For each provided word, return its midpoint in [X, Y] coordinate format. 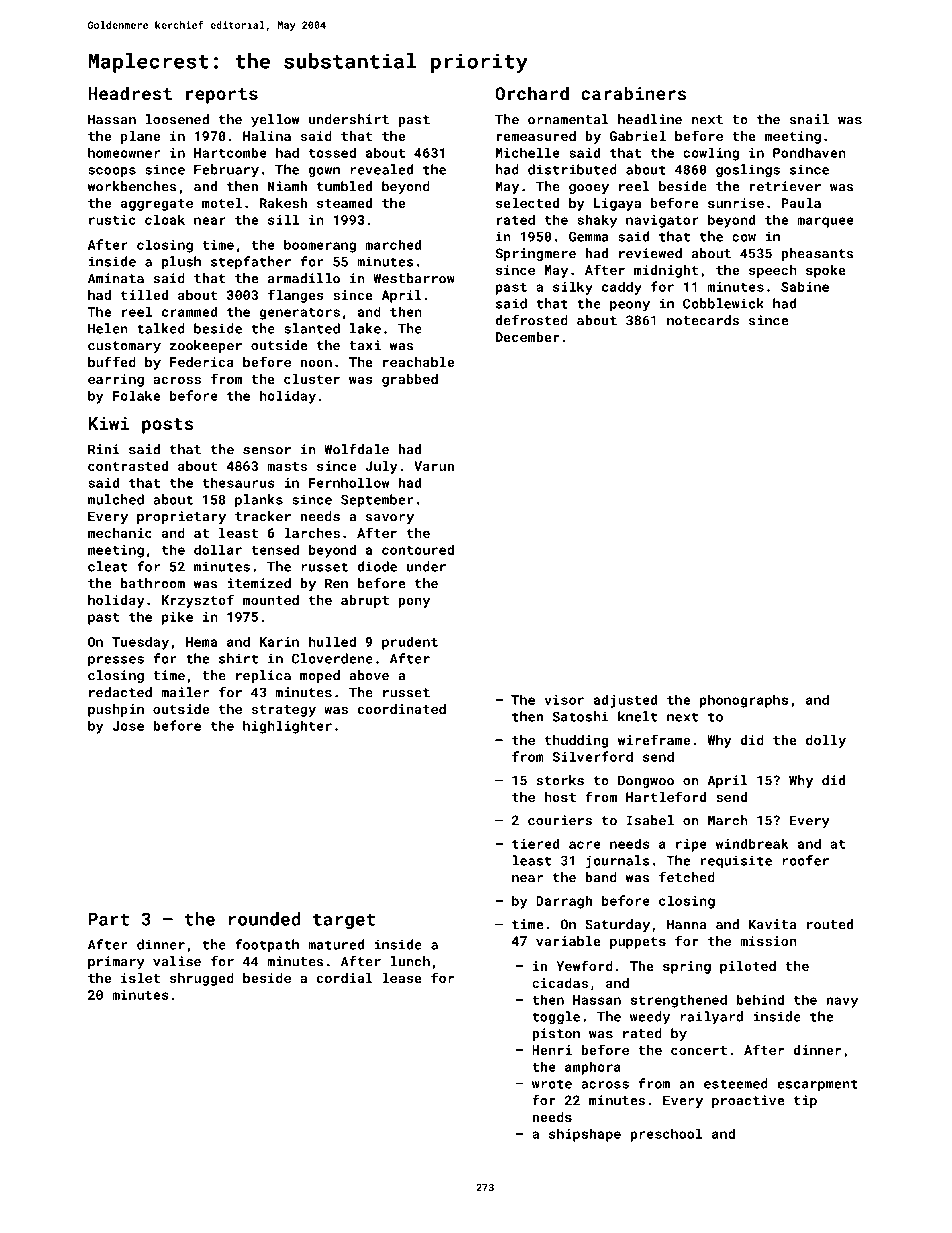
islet [140, 978]
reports [222, 96]
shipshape [585, 1135]
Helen [108, 328]
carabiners [634, 93]
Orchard [532, 93]
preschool [666, 1135]
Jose [128, 726]
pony [414, 602]
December [528, 337]
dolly [826, 741]
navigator [662, 221]
